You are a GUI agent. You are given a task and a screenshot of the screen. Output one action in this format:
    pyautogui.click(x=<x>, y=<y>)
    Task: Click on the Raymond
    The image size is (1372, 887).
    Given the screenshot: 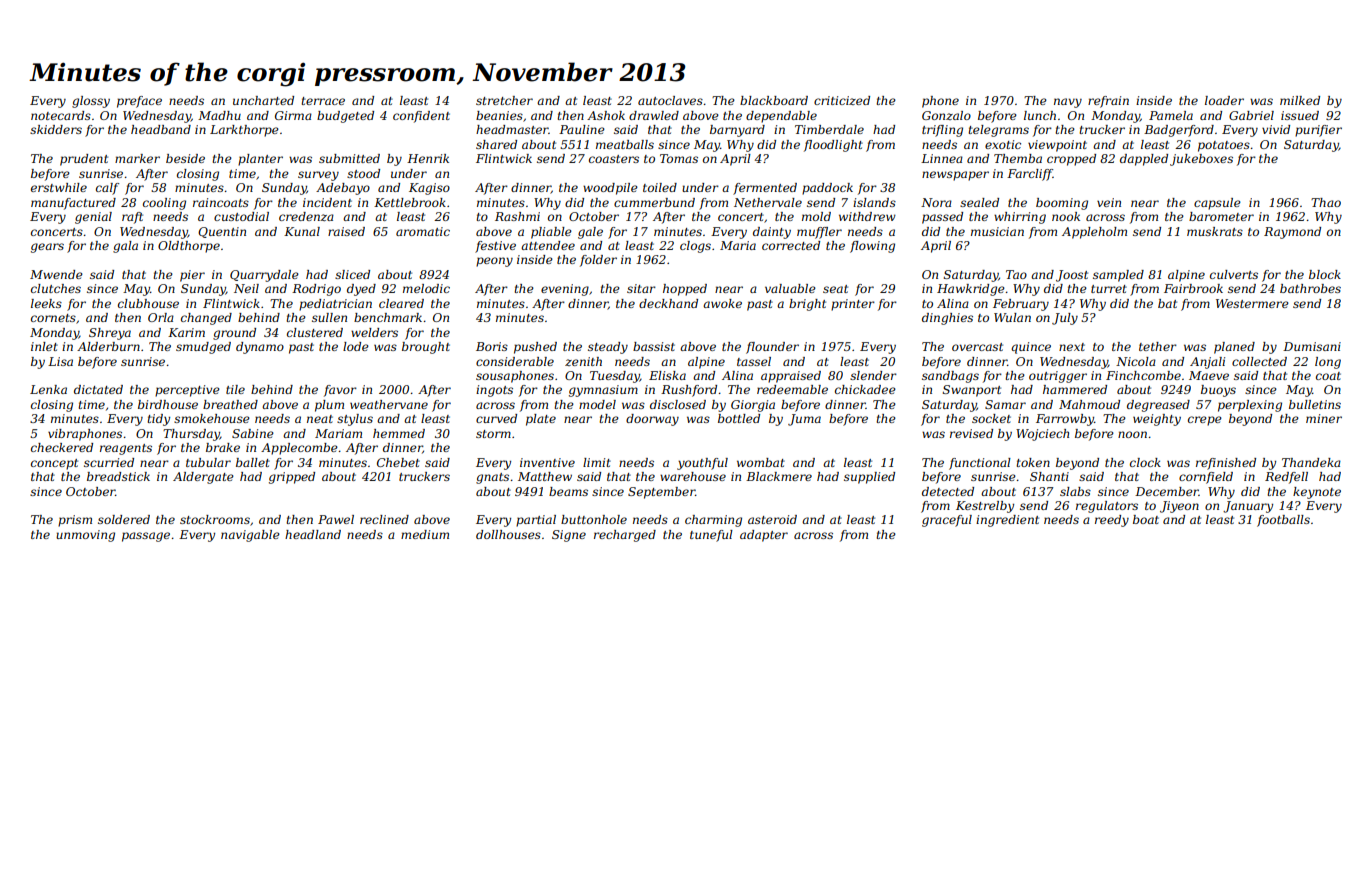 What is the action you would take?
    pyautogui.click(x=1292, y=233)
